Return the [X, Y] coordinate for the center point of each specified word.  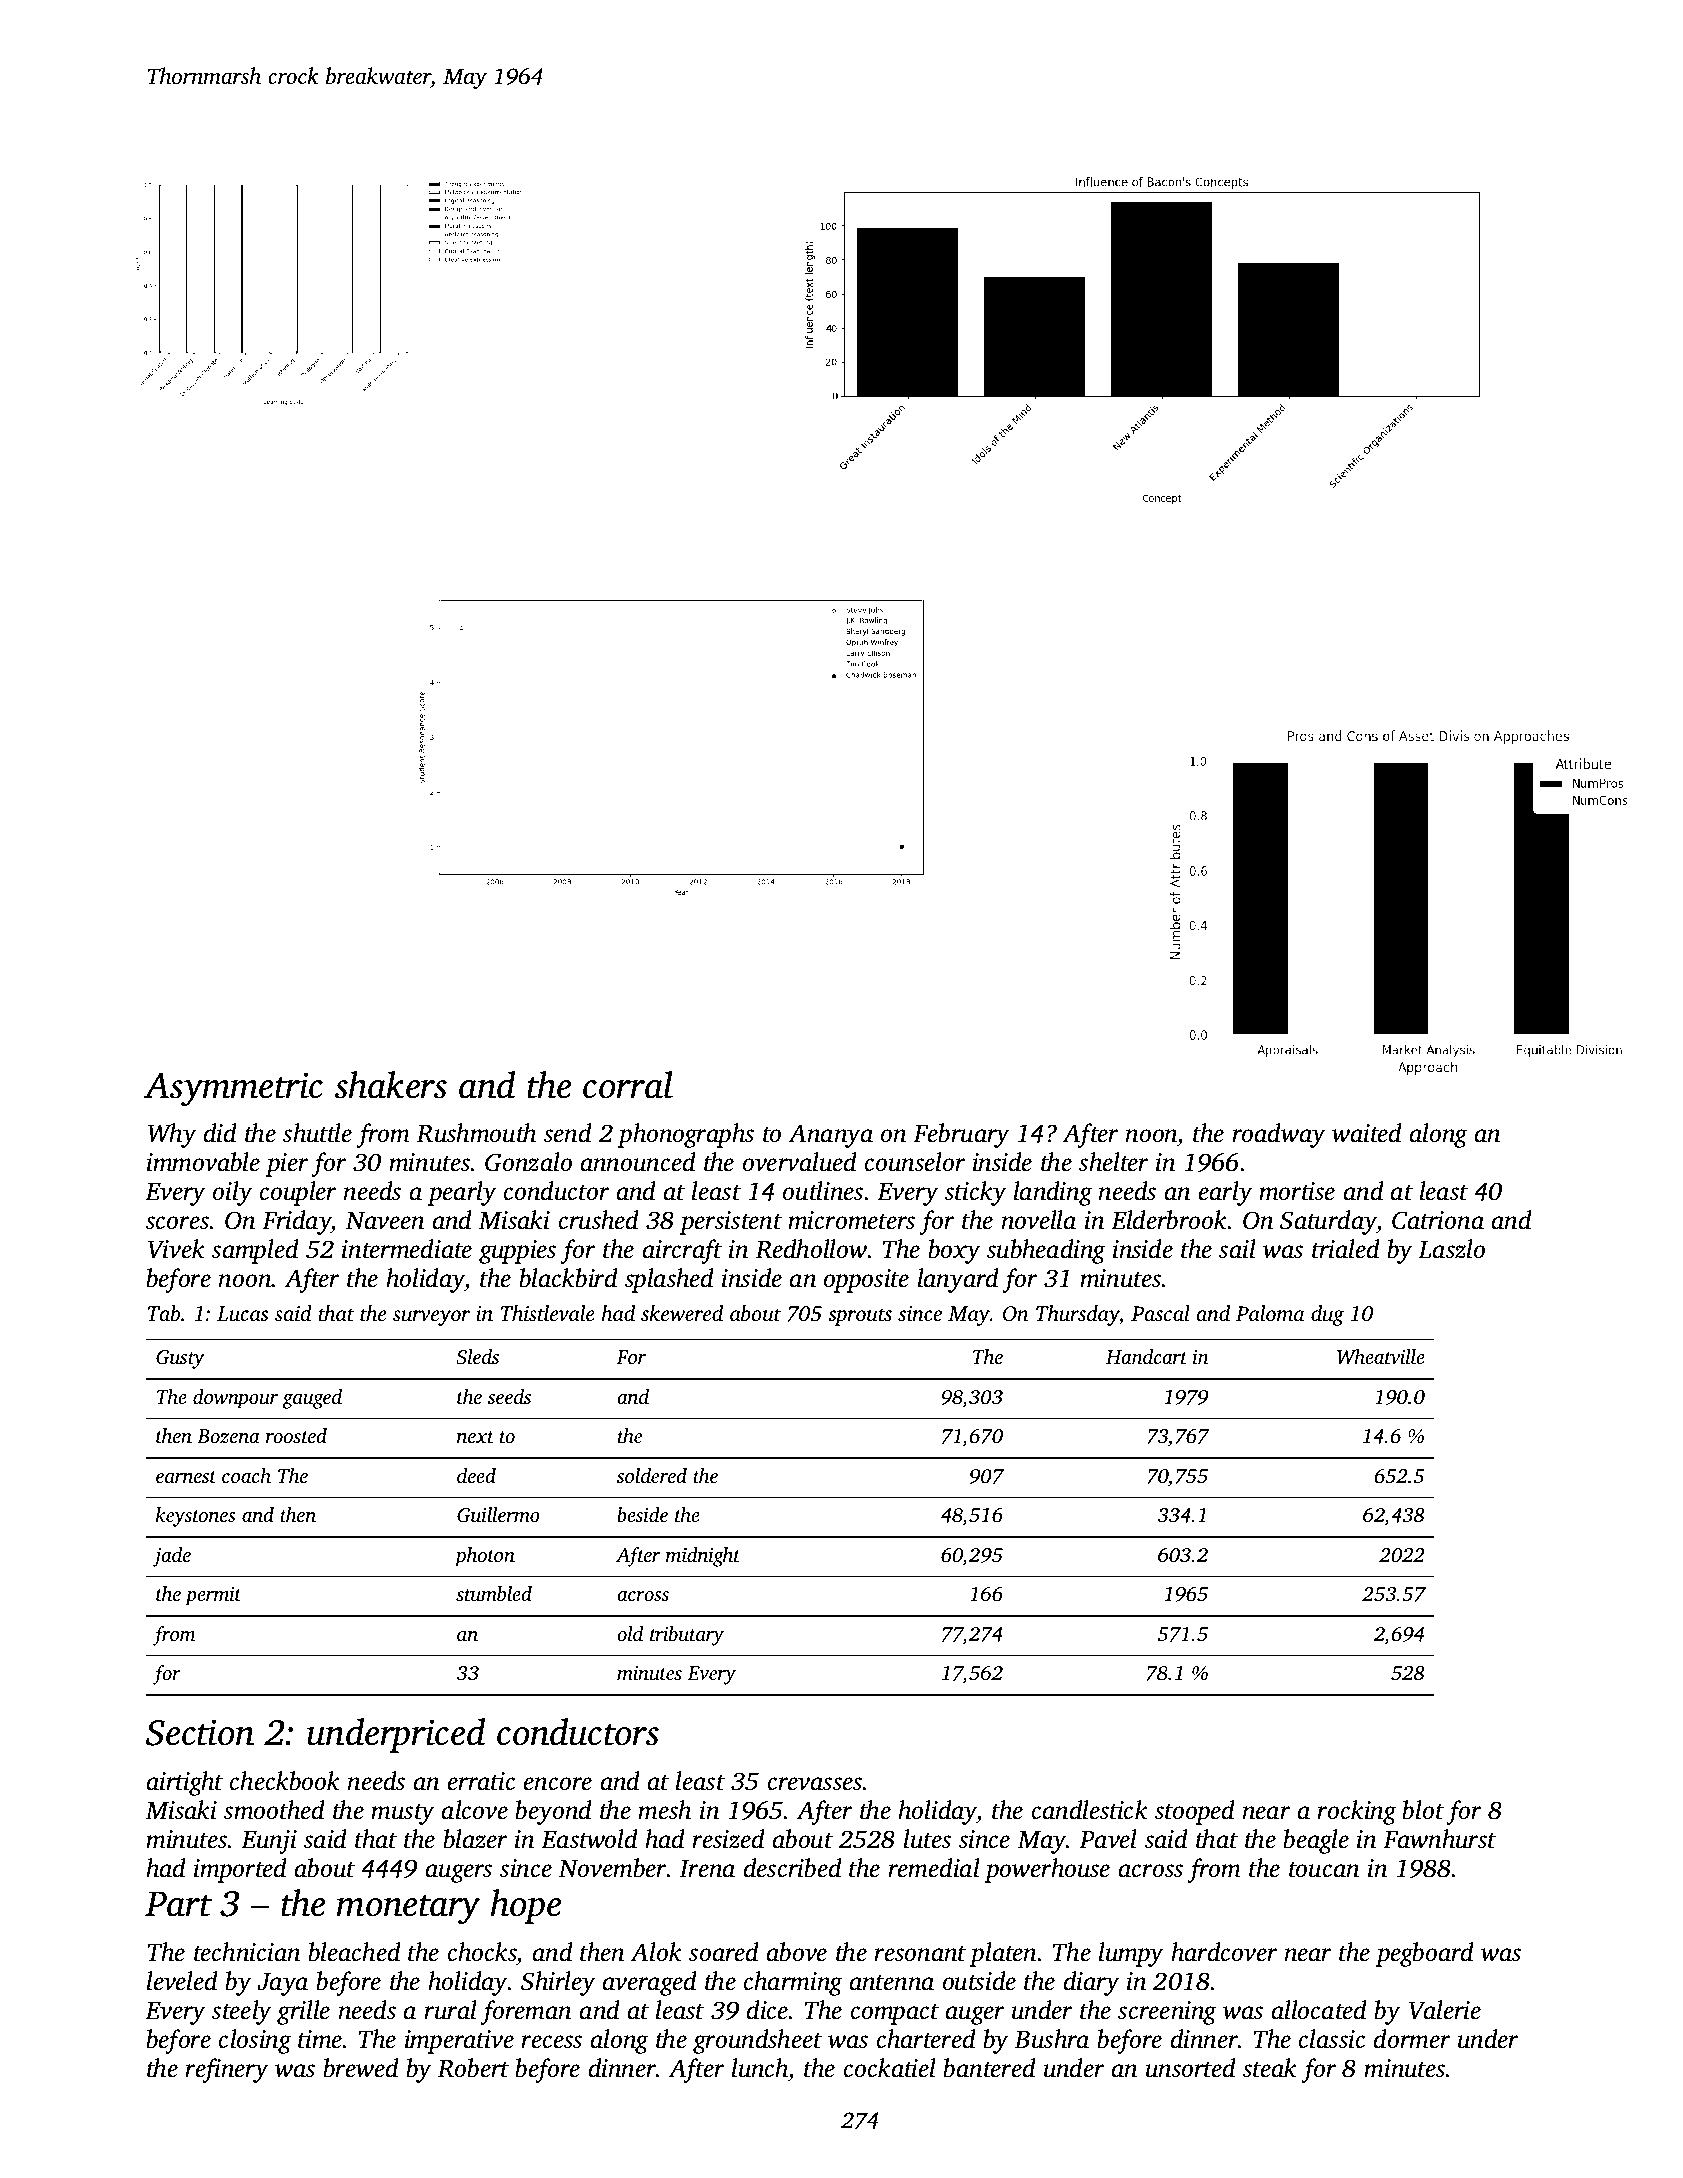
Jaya [282, 1984]
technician [247, 1952]
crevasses [815, 1784]
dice [768, 2010]
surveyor [431, 1318]
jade [172, 1557]
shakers [391, 1085]
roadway [1278, 1135]
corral [628, 1085]
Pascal [1160, 1313]
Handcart [1146, 1356]
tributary [687, 1636]
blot [1423, 1810]
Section [200, 1732]
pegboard [1425, 1954]
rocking [1357, 1812]
